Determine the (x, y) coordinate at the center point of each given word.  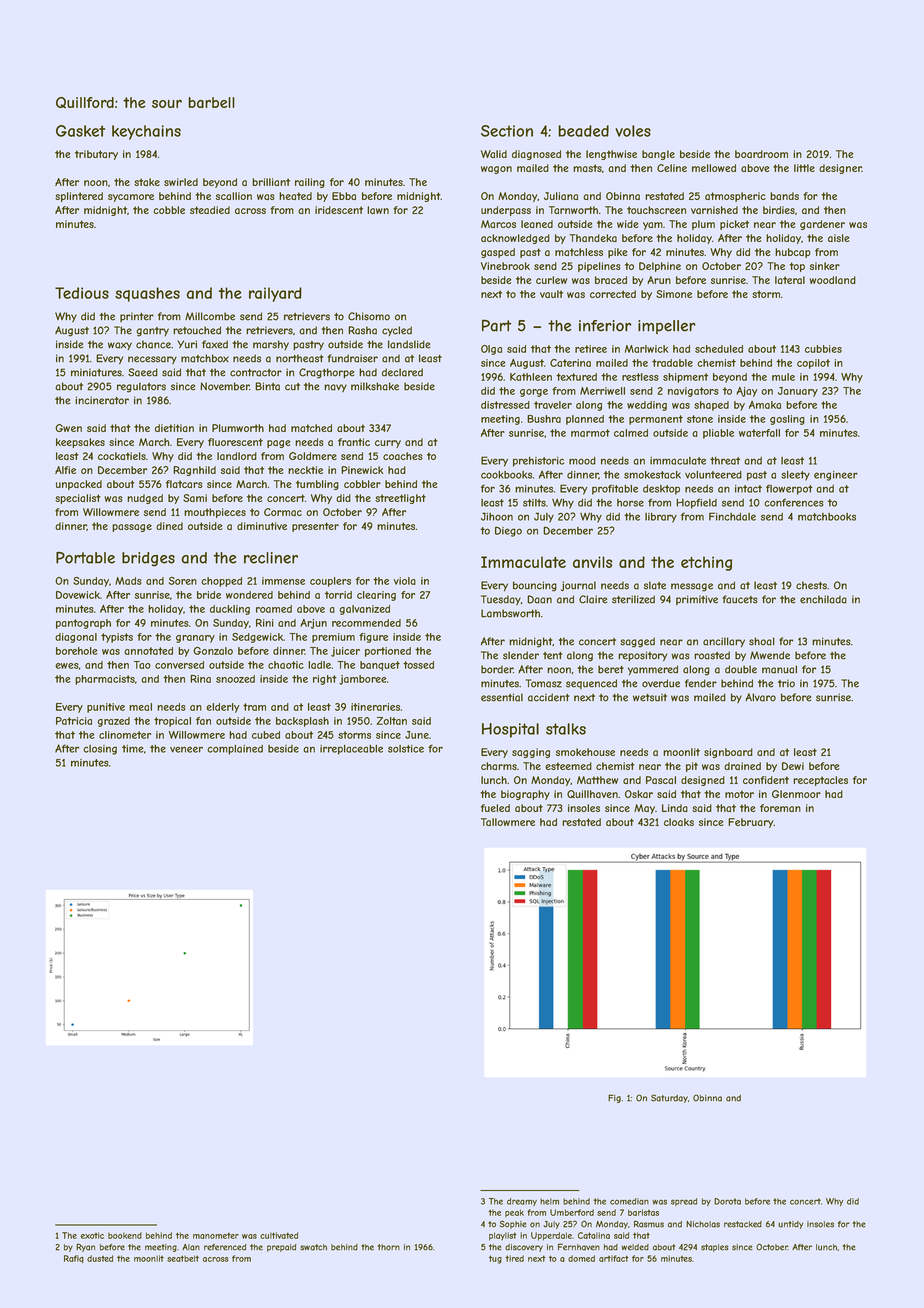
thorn (389, 1247)
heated (295, 196)
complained (235, 750)
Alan (191, 1247)
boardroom (761, 154)
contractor (256, 373)
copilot (813, 364)
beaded (583, 131)
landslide (409, 344)
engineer (836, 476)
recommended (366, 623)
